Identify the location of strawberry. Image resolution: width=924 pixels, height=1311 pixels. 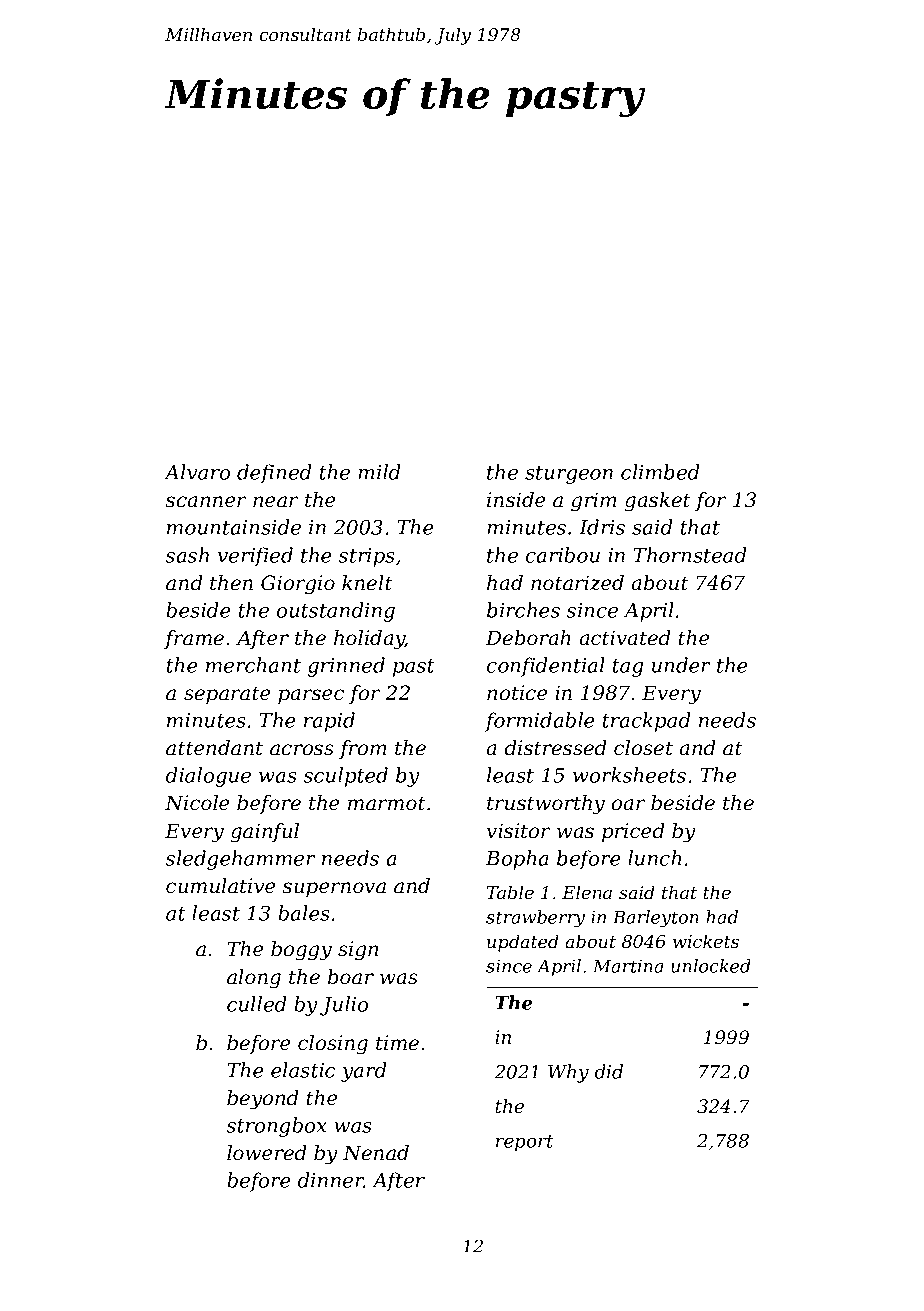
(535, 919).
